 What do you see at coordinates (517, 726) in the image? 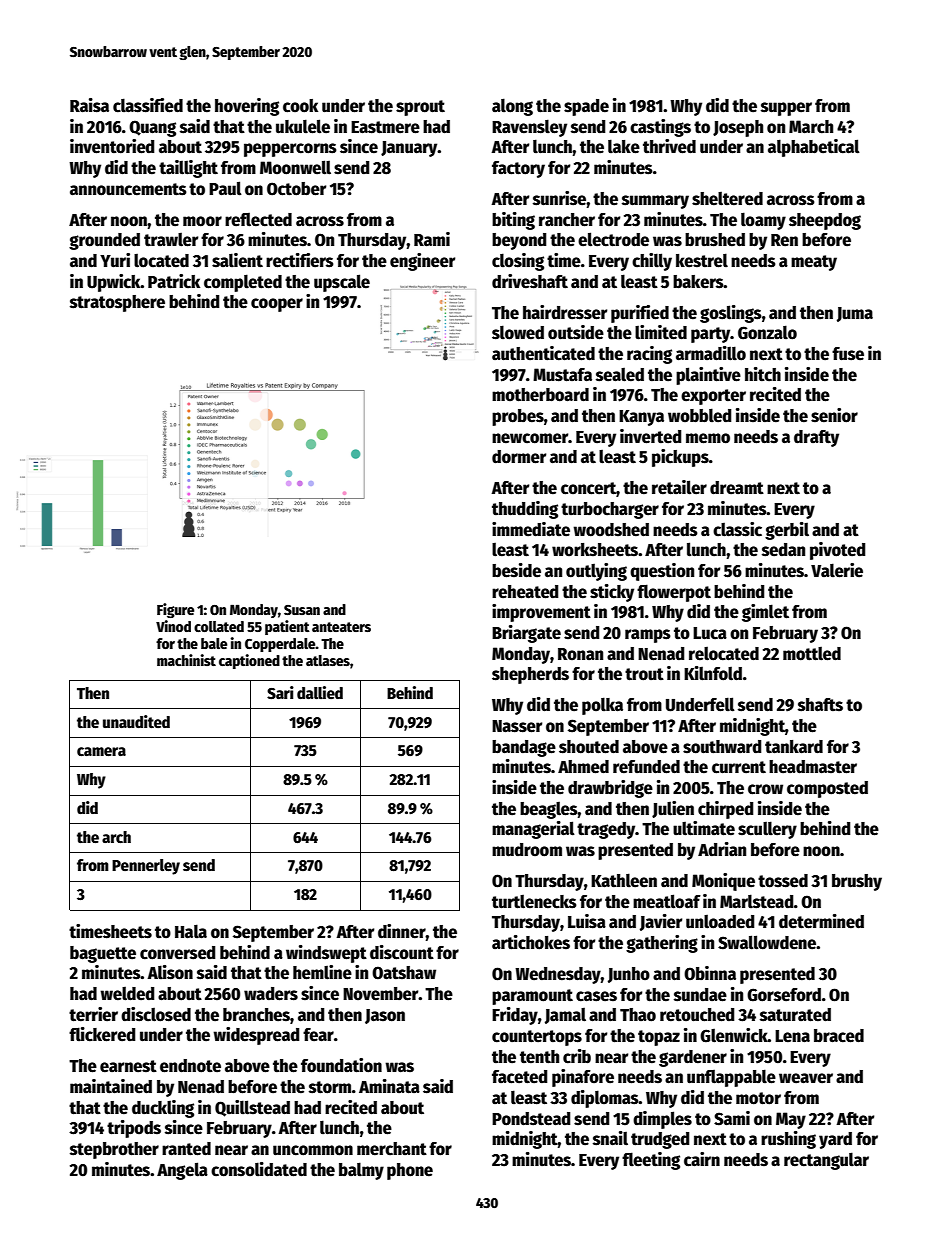
I see `Nasser` at bounding box center [517, 726].
